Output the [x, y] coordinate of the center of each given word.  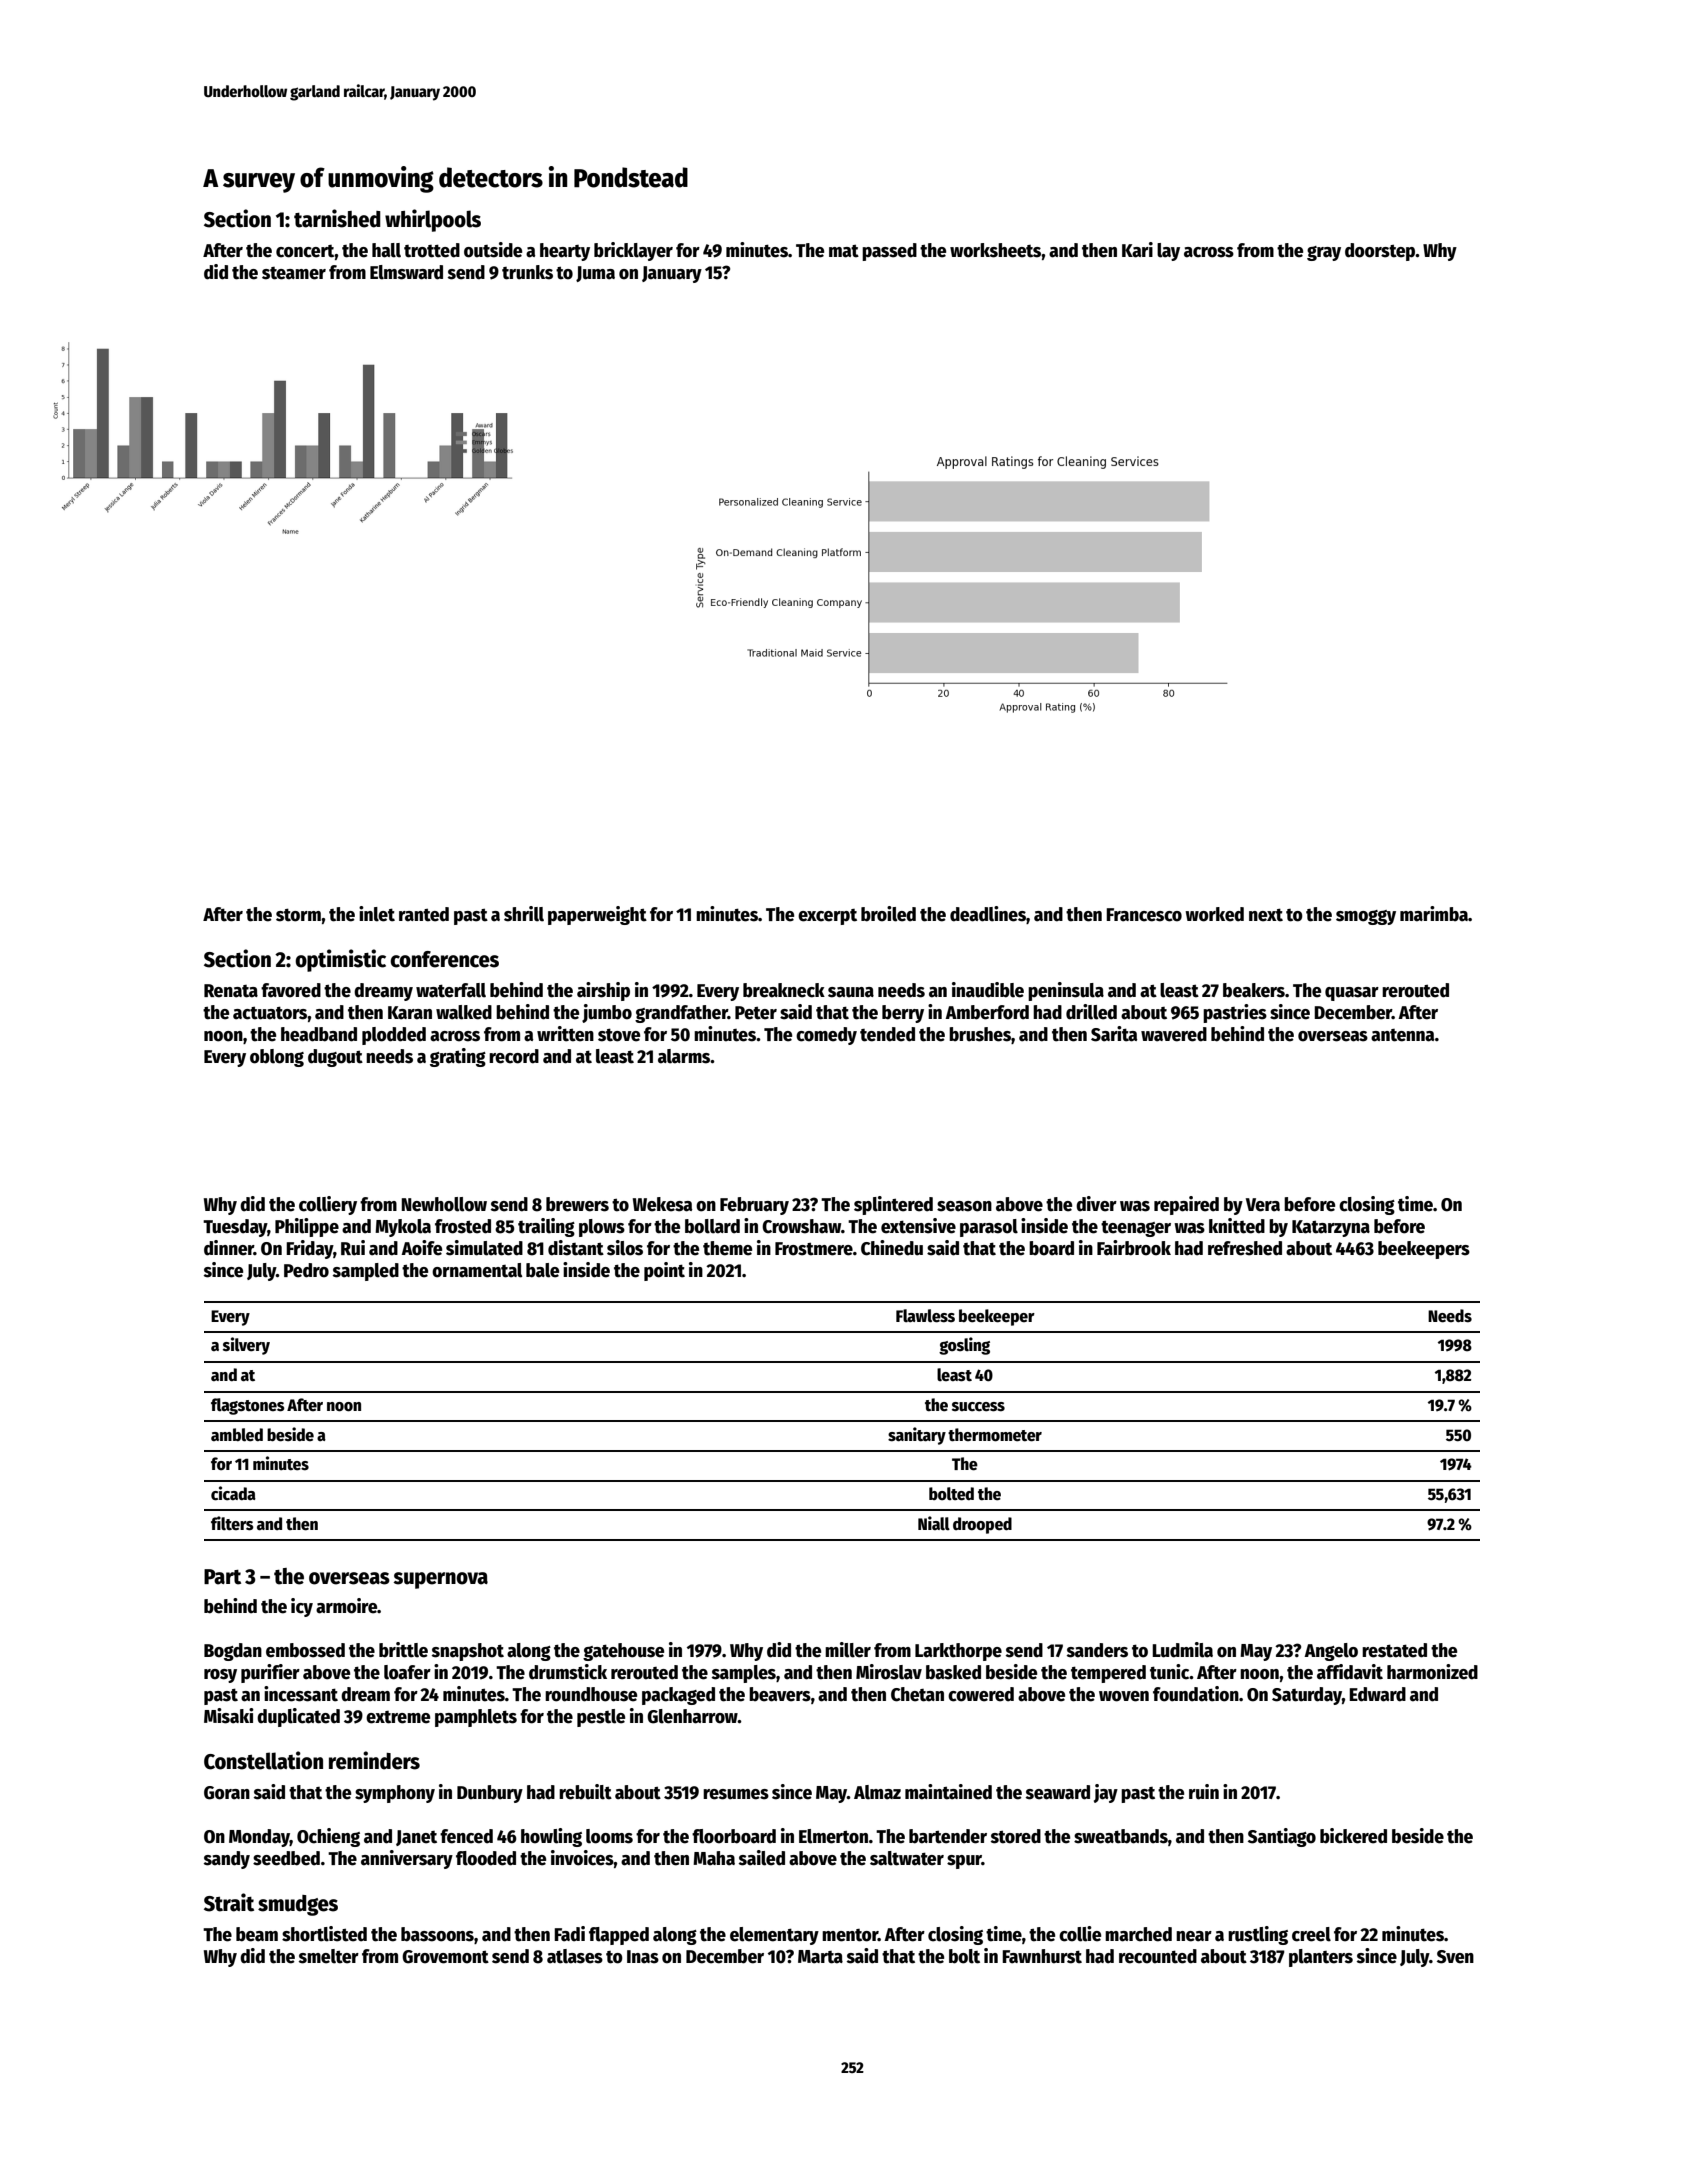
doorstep [1380, 252]
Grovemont [445, 1957]
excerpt [827, 917]
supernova [440, 1580]
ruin [1204, 1792]
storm [298, 915]
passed [889, 252]
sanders [1097, 1650]
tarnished [337, 218]
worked [1214, 914]
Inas [643, 1957]
